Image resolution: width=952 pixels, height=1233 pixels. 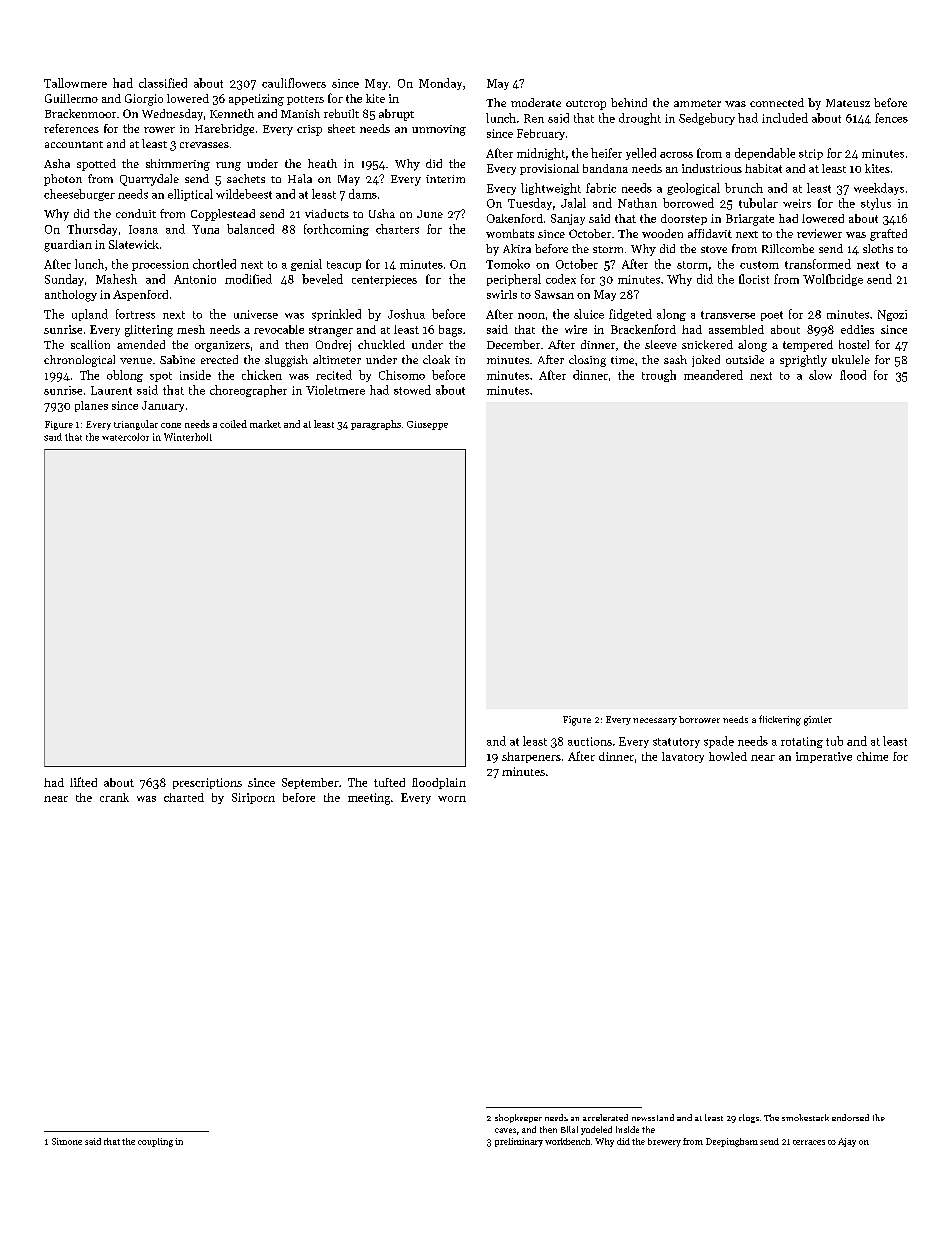 I want to click on planes, so click(x=91, y=406).
